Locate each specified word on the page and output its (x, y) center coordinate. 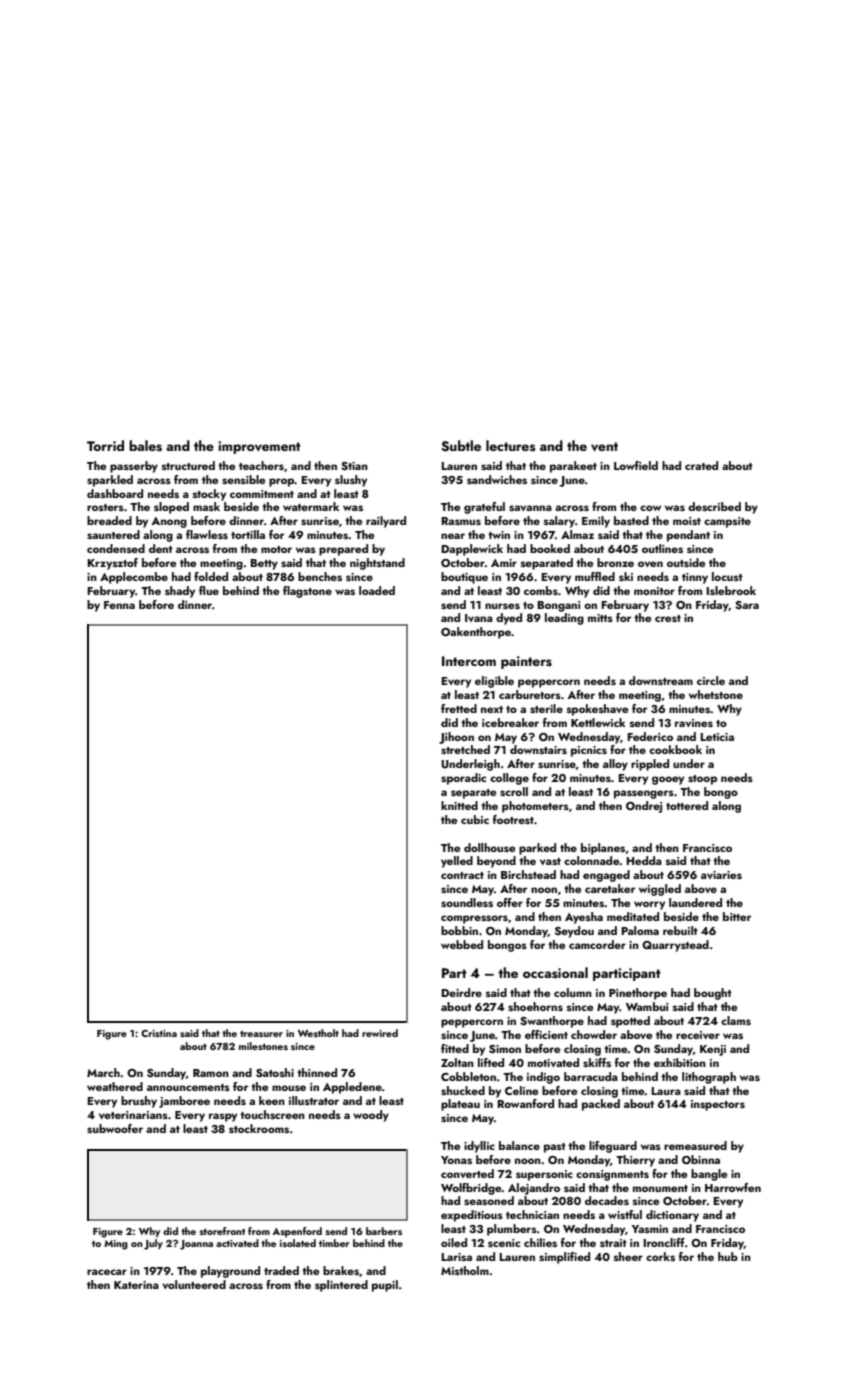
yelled (457, 862)
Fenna (119, 605)
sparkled (110, 481)
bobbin (459, 930)
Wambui (647, 1006)
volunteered (194, 1284)
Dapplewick (472, 550)
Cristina (159, 1033)
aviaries (721, 875)
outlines (662, 548)
